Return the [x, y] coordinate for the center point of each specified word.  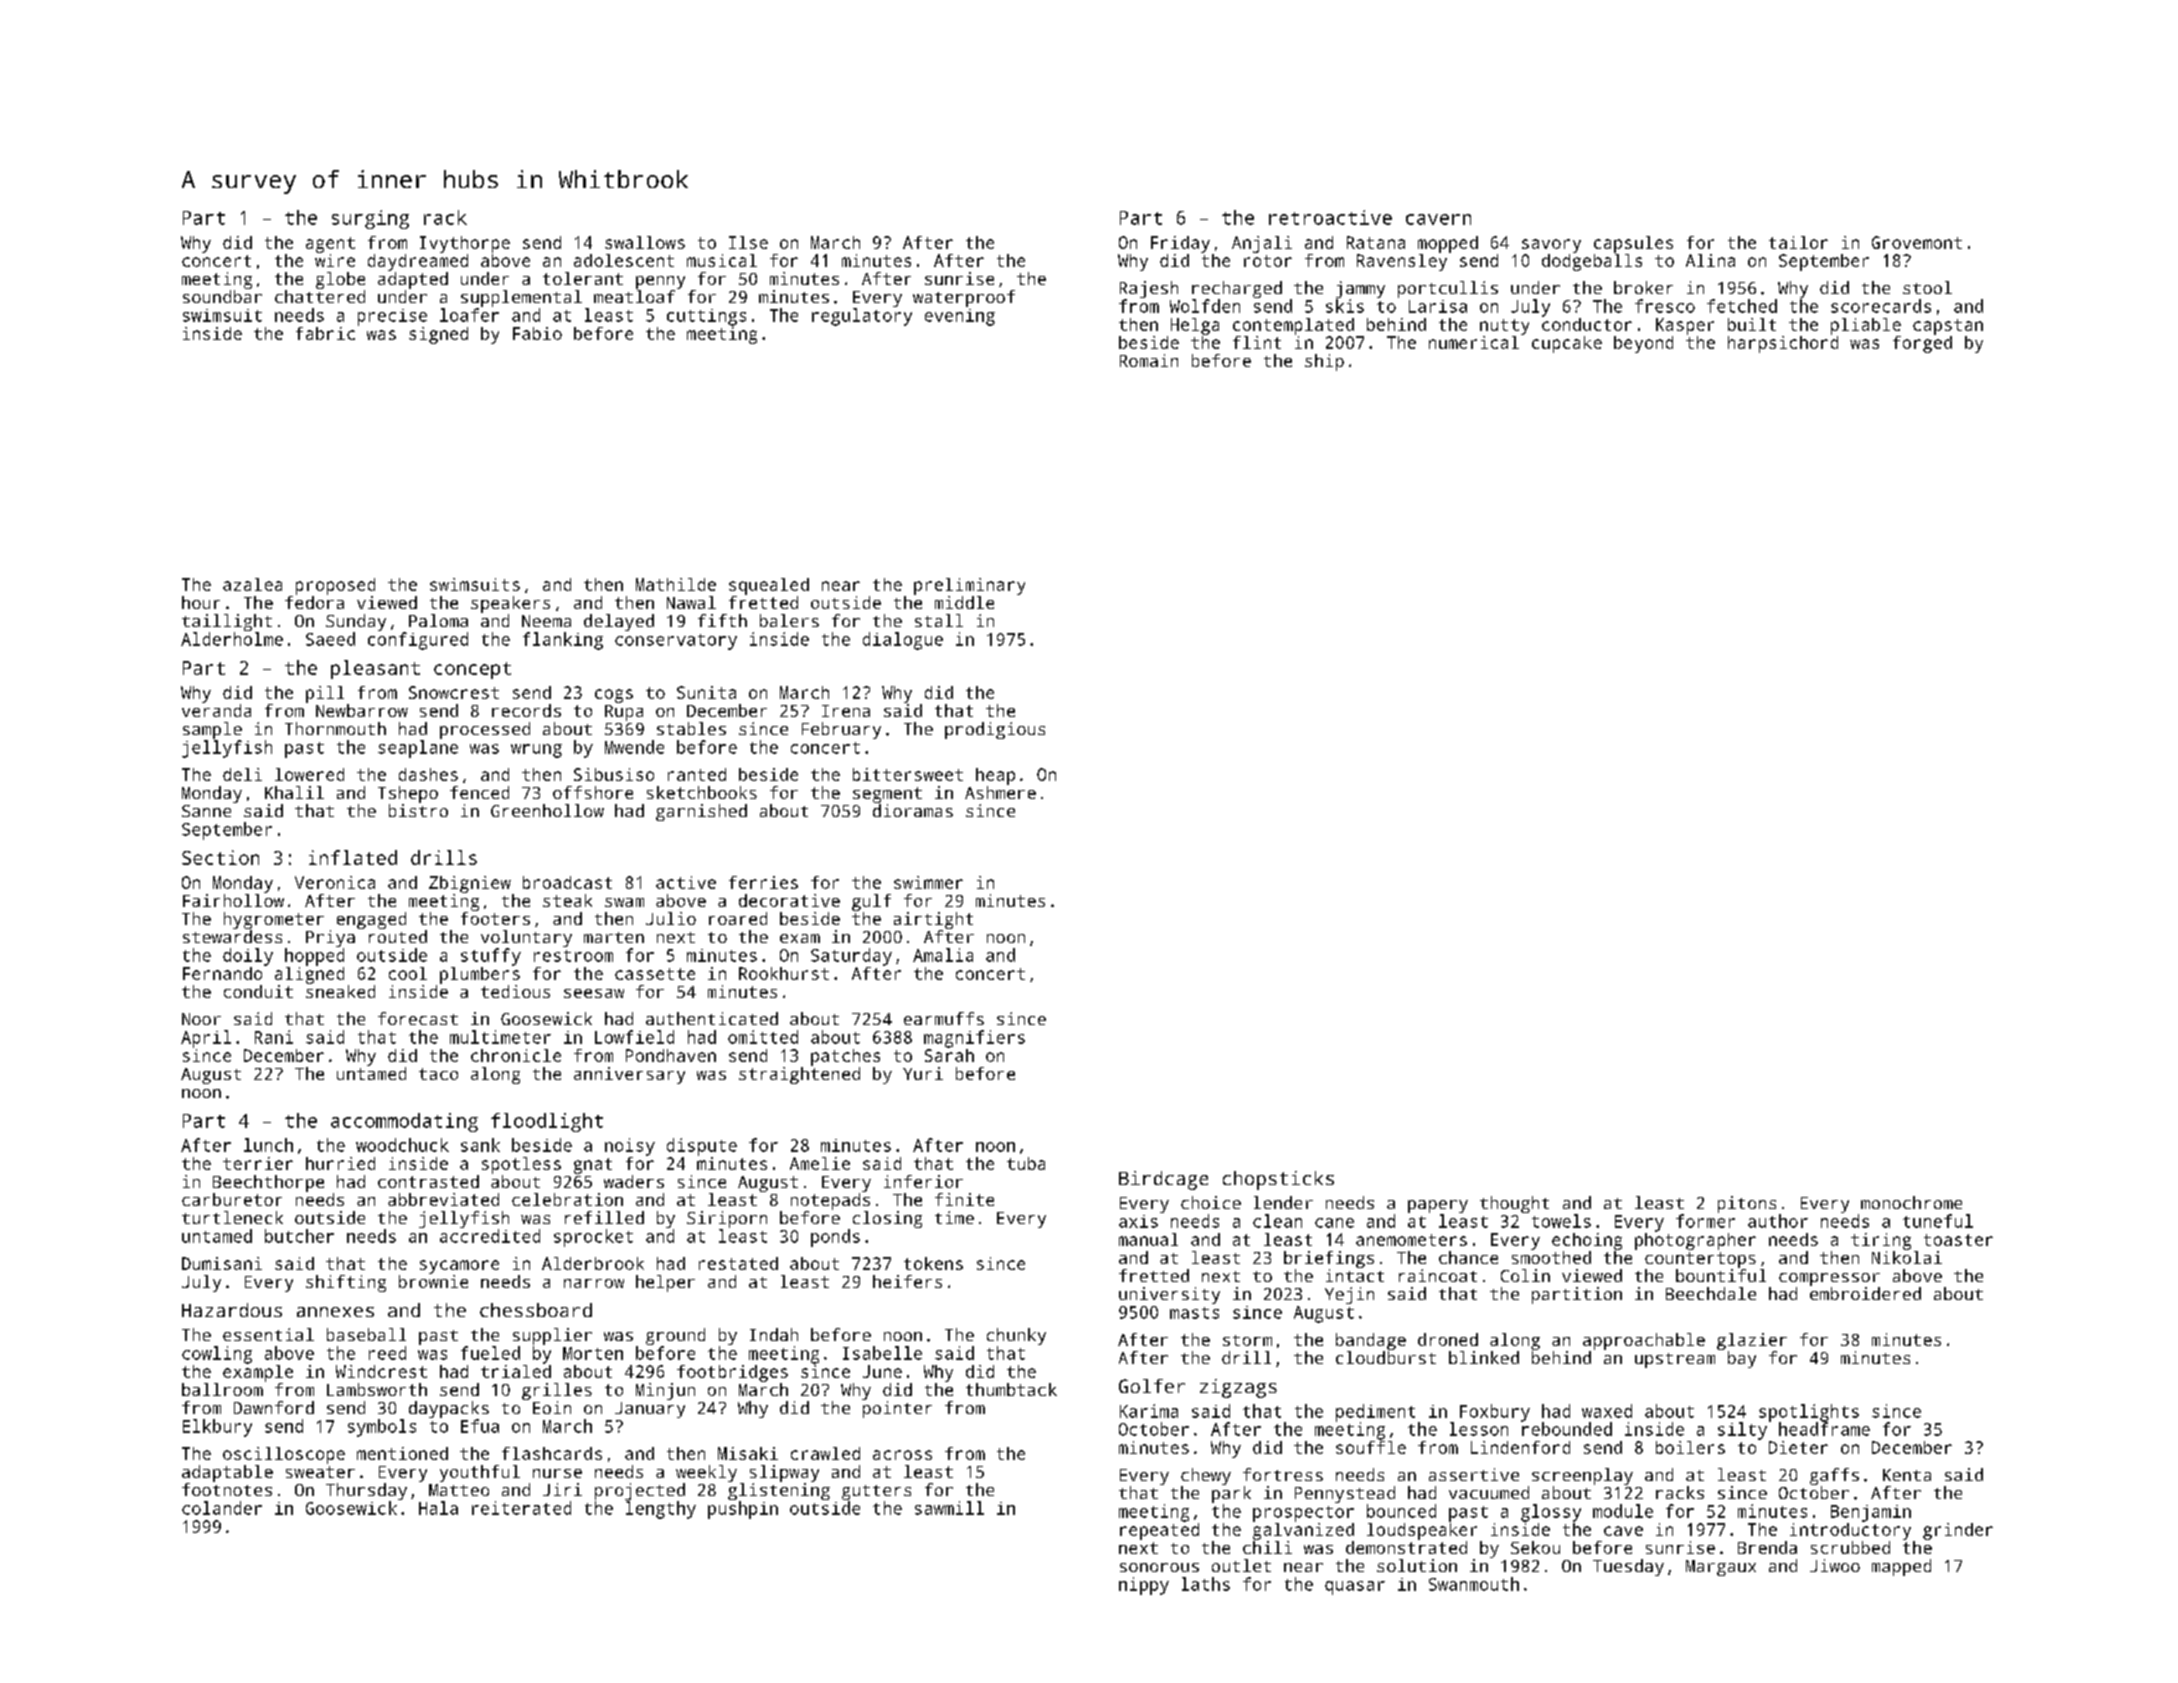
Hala [438, 1508]
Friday [1180, 244]
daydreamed [418, 262]
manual [1148, 1239]
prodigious [995, 730]
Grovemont [1917, 242]
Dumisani [222, 1263]
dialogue [903, 641]
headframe [1824, 1429]
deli [242, 774]
